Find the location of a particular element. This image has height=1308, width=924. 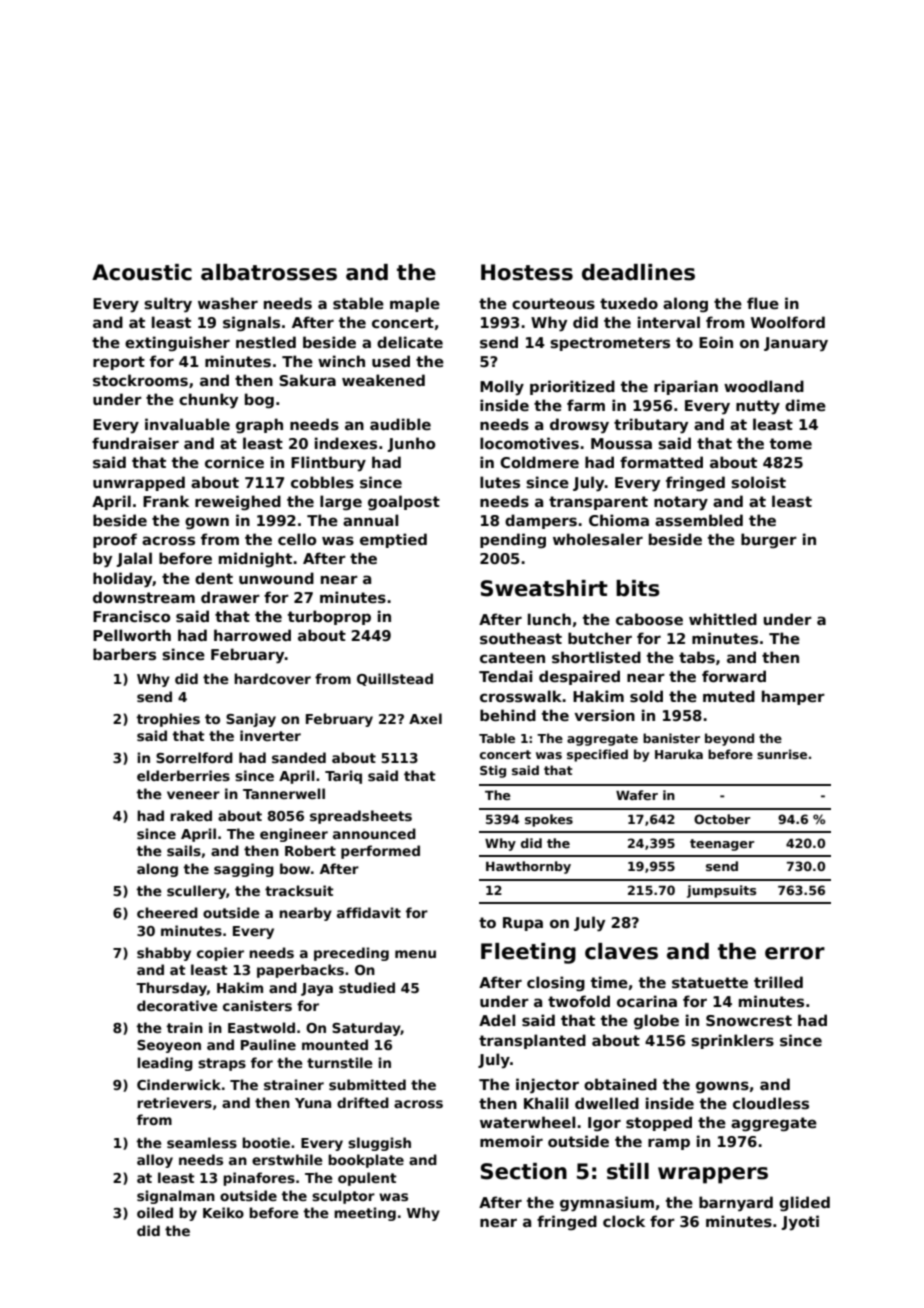

signalman is located at coordinates (176, 1197).
